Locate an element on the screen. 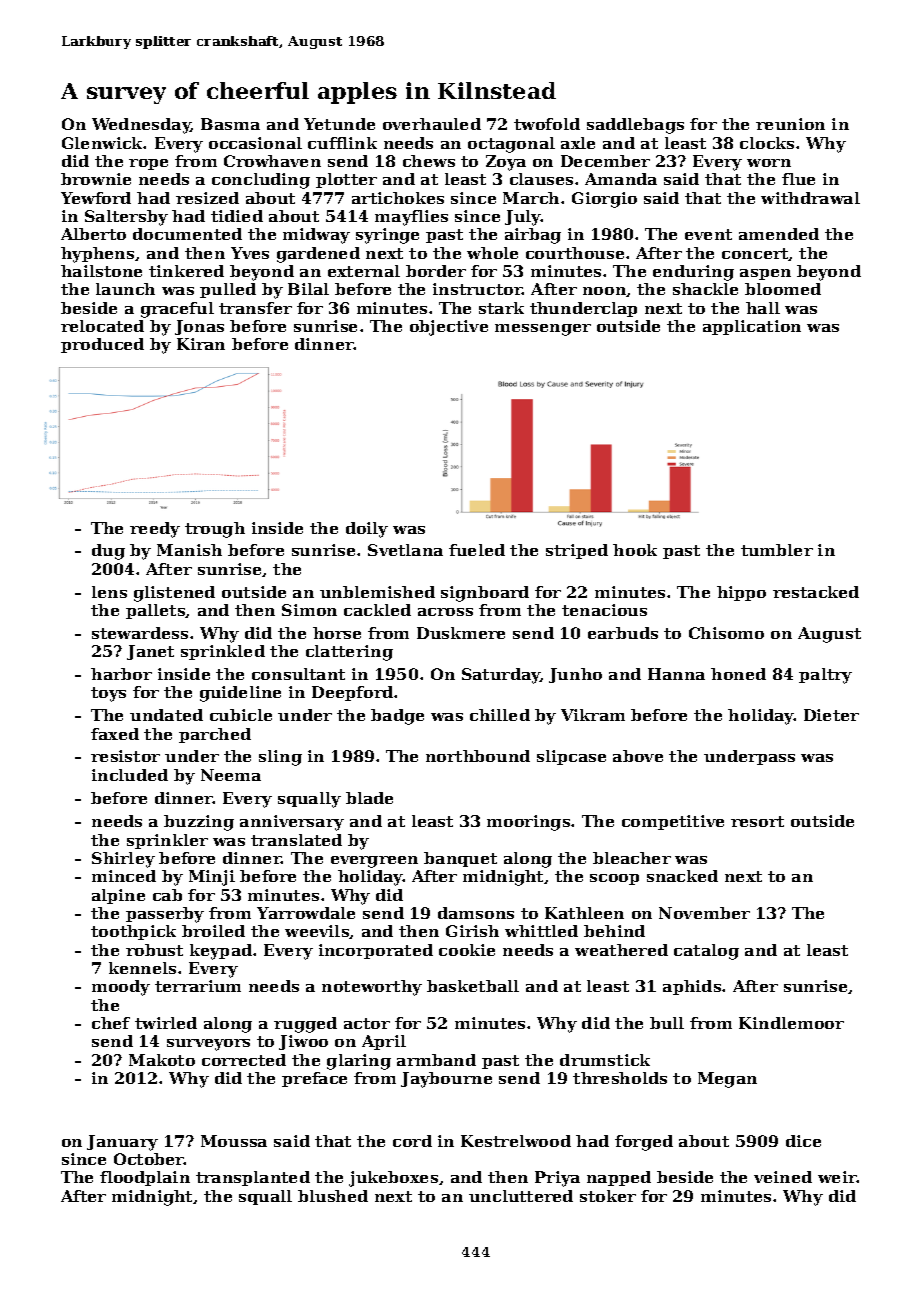 This screenshot has height=1308, width=924. veined is located at coordinates (783, 1177).
